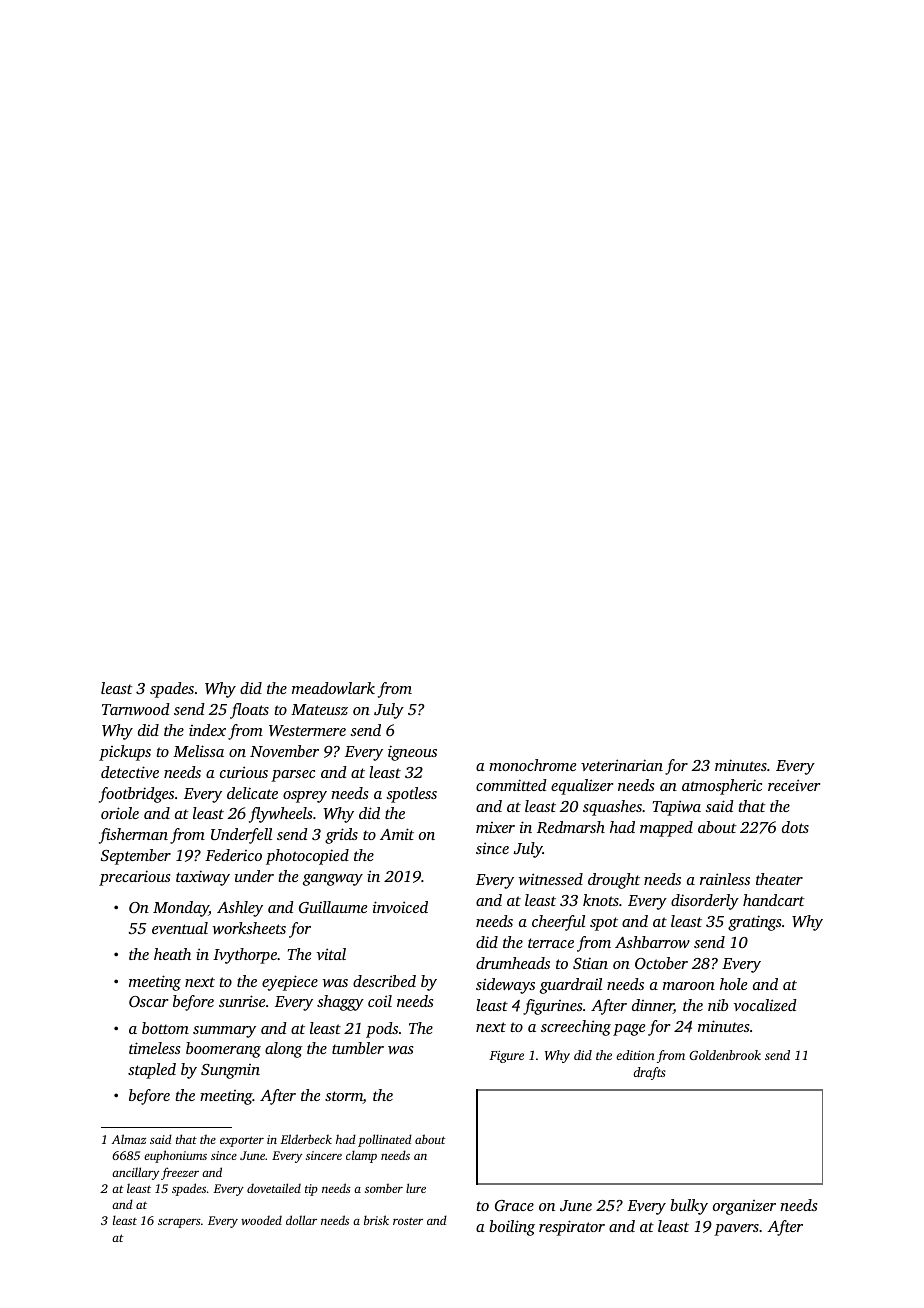 Image resolution: width=924 pixels, height=1308 pixels. I want to click on taxiway, so click(203, 878).
